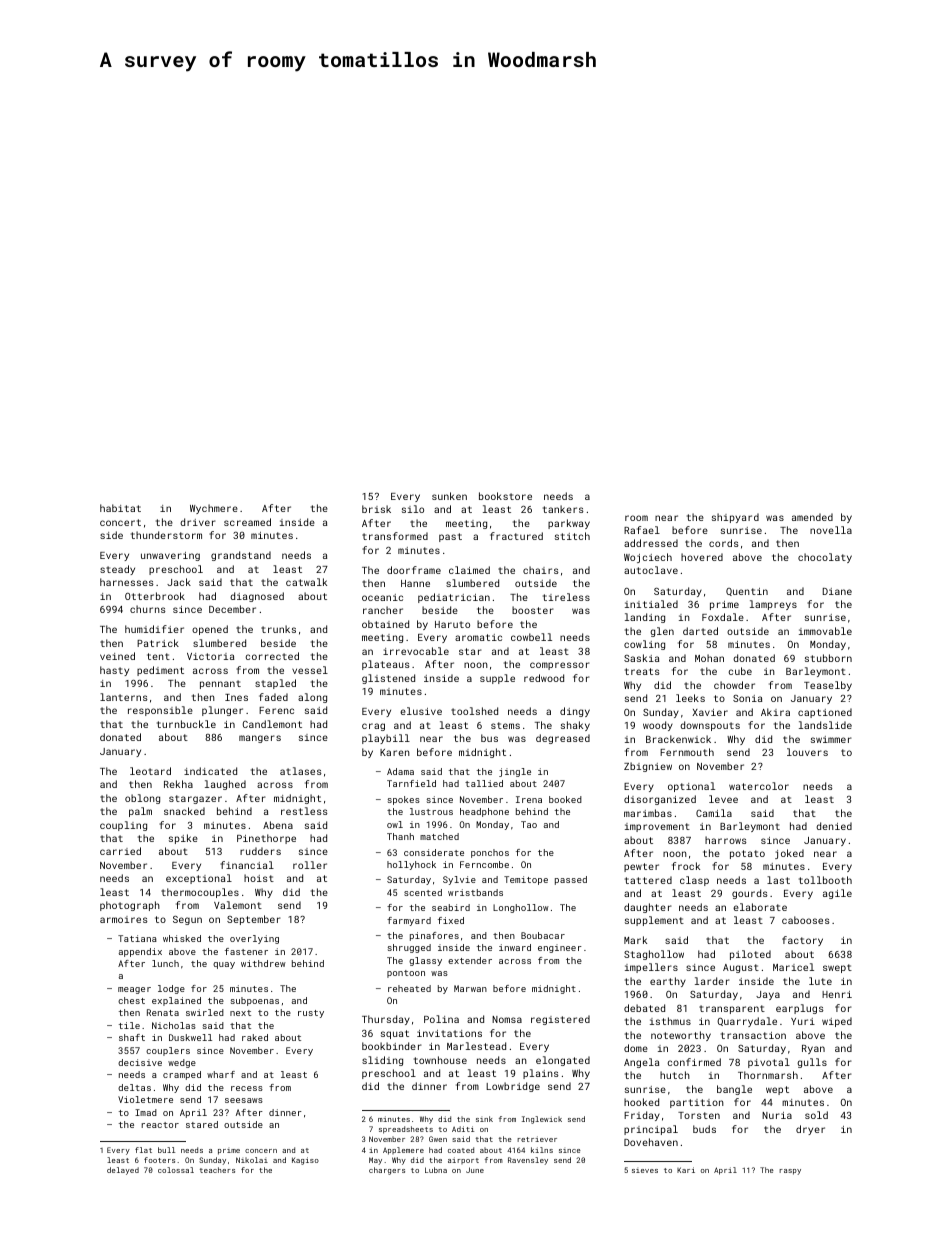 The image size is (952, 1233). I want to click on grandstand, so click(241, 556).
